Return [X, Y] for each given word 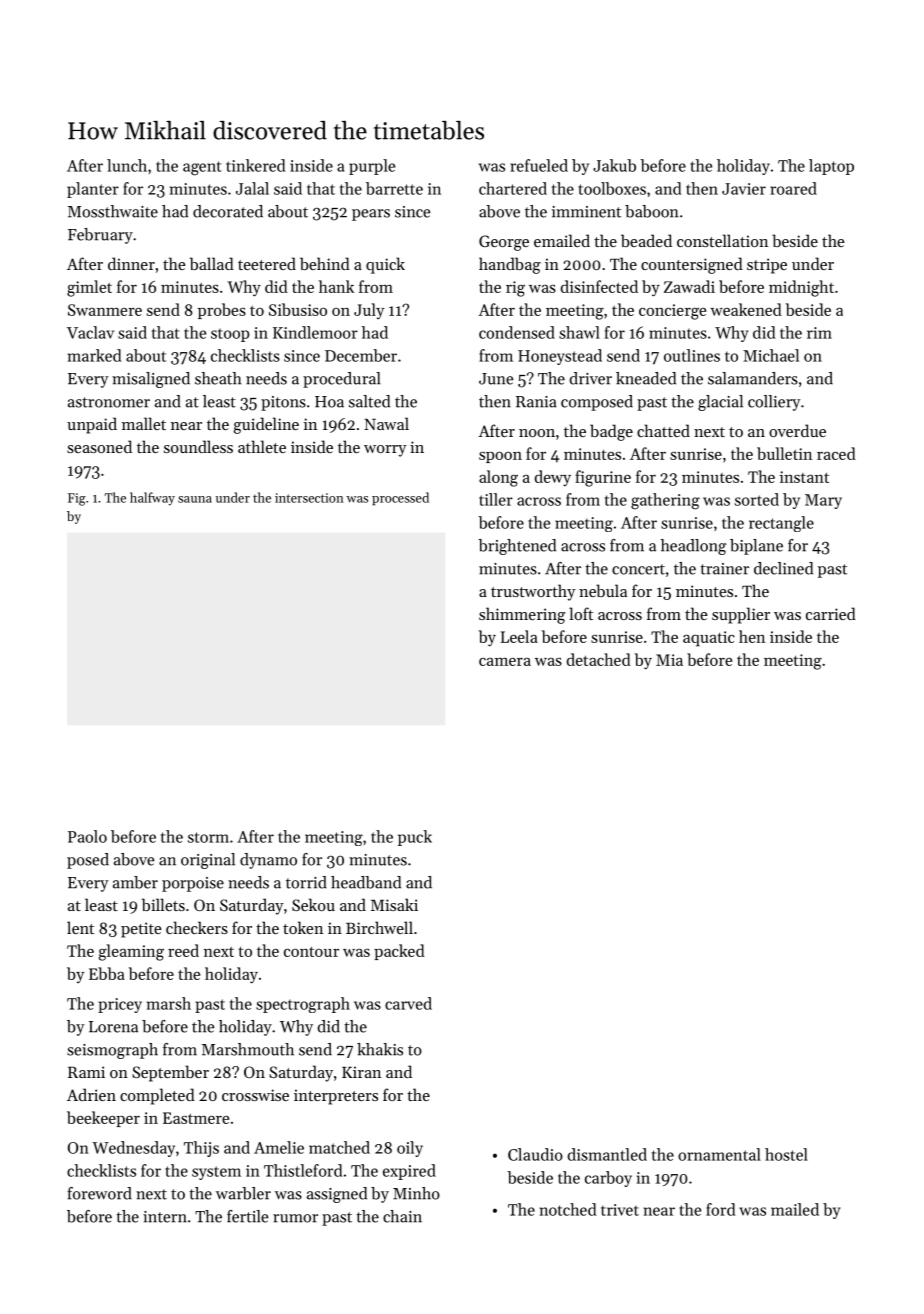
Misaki [394, 904]
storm [208, 837]
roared [793, 188]
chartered [513, 188]
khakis [380, 1049]
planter [93, 190]
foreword [99, 1193]
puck [415, 838]
